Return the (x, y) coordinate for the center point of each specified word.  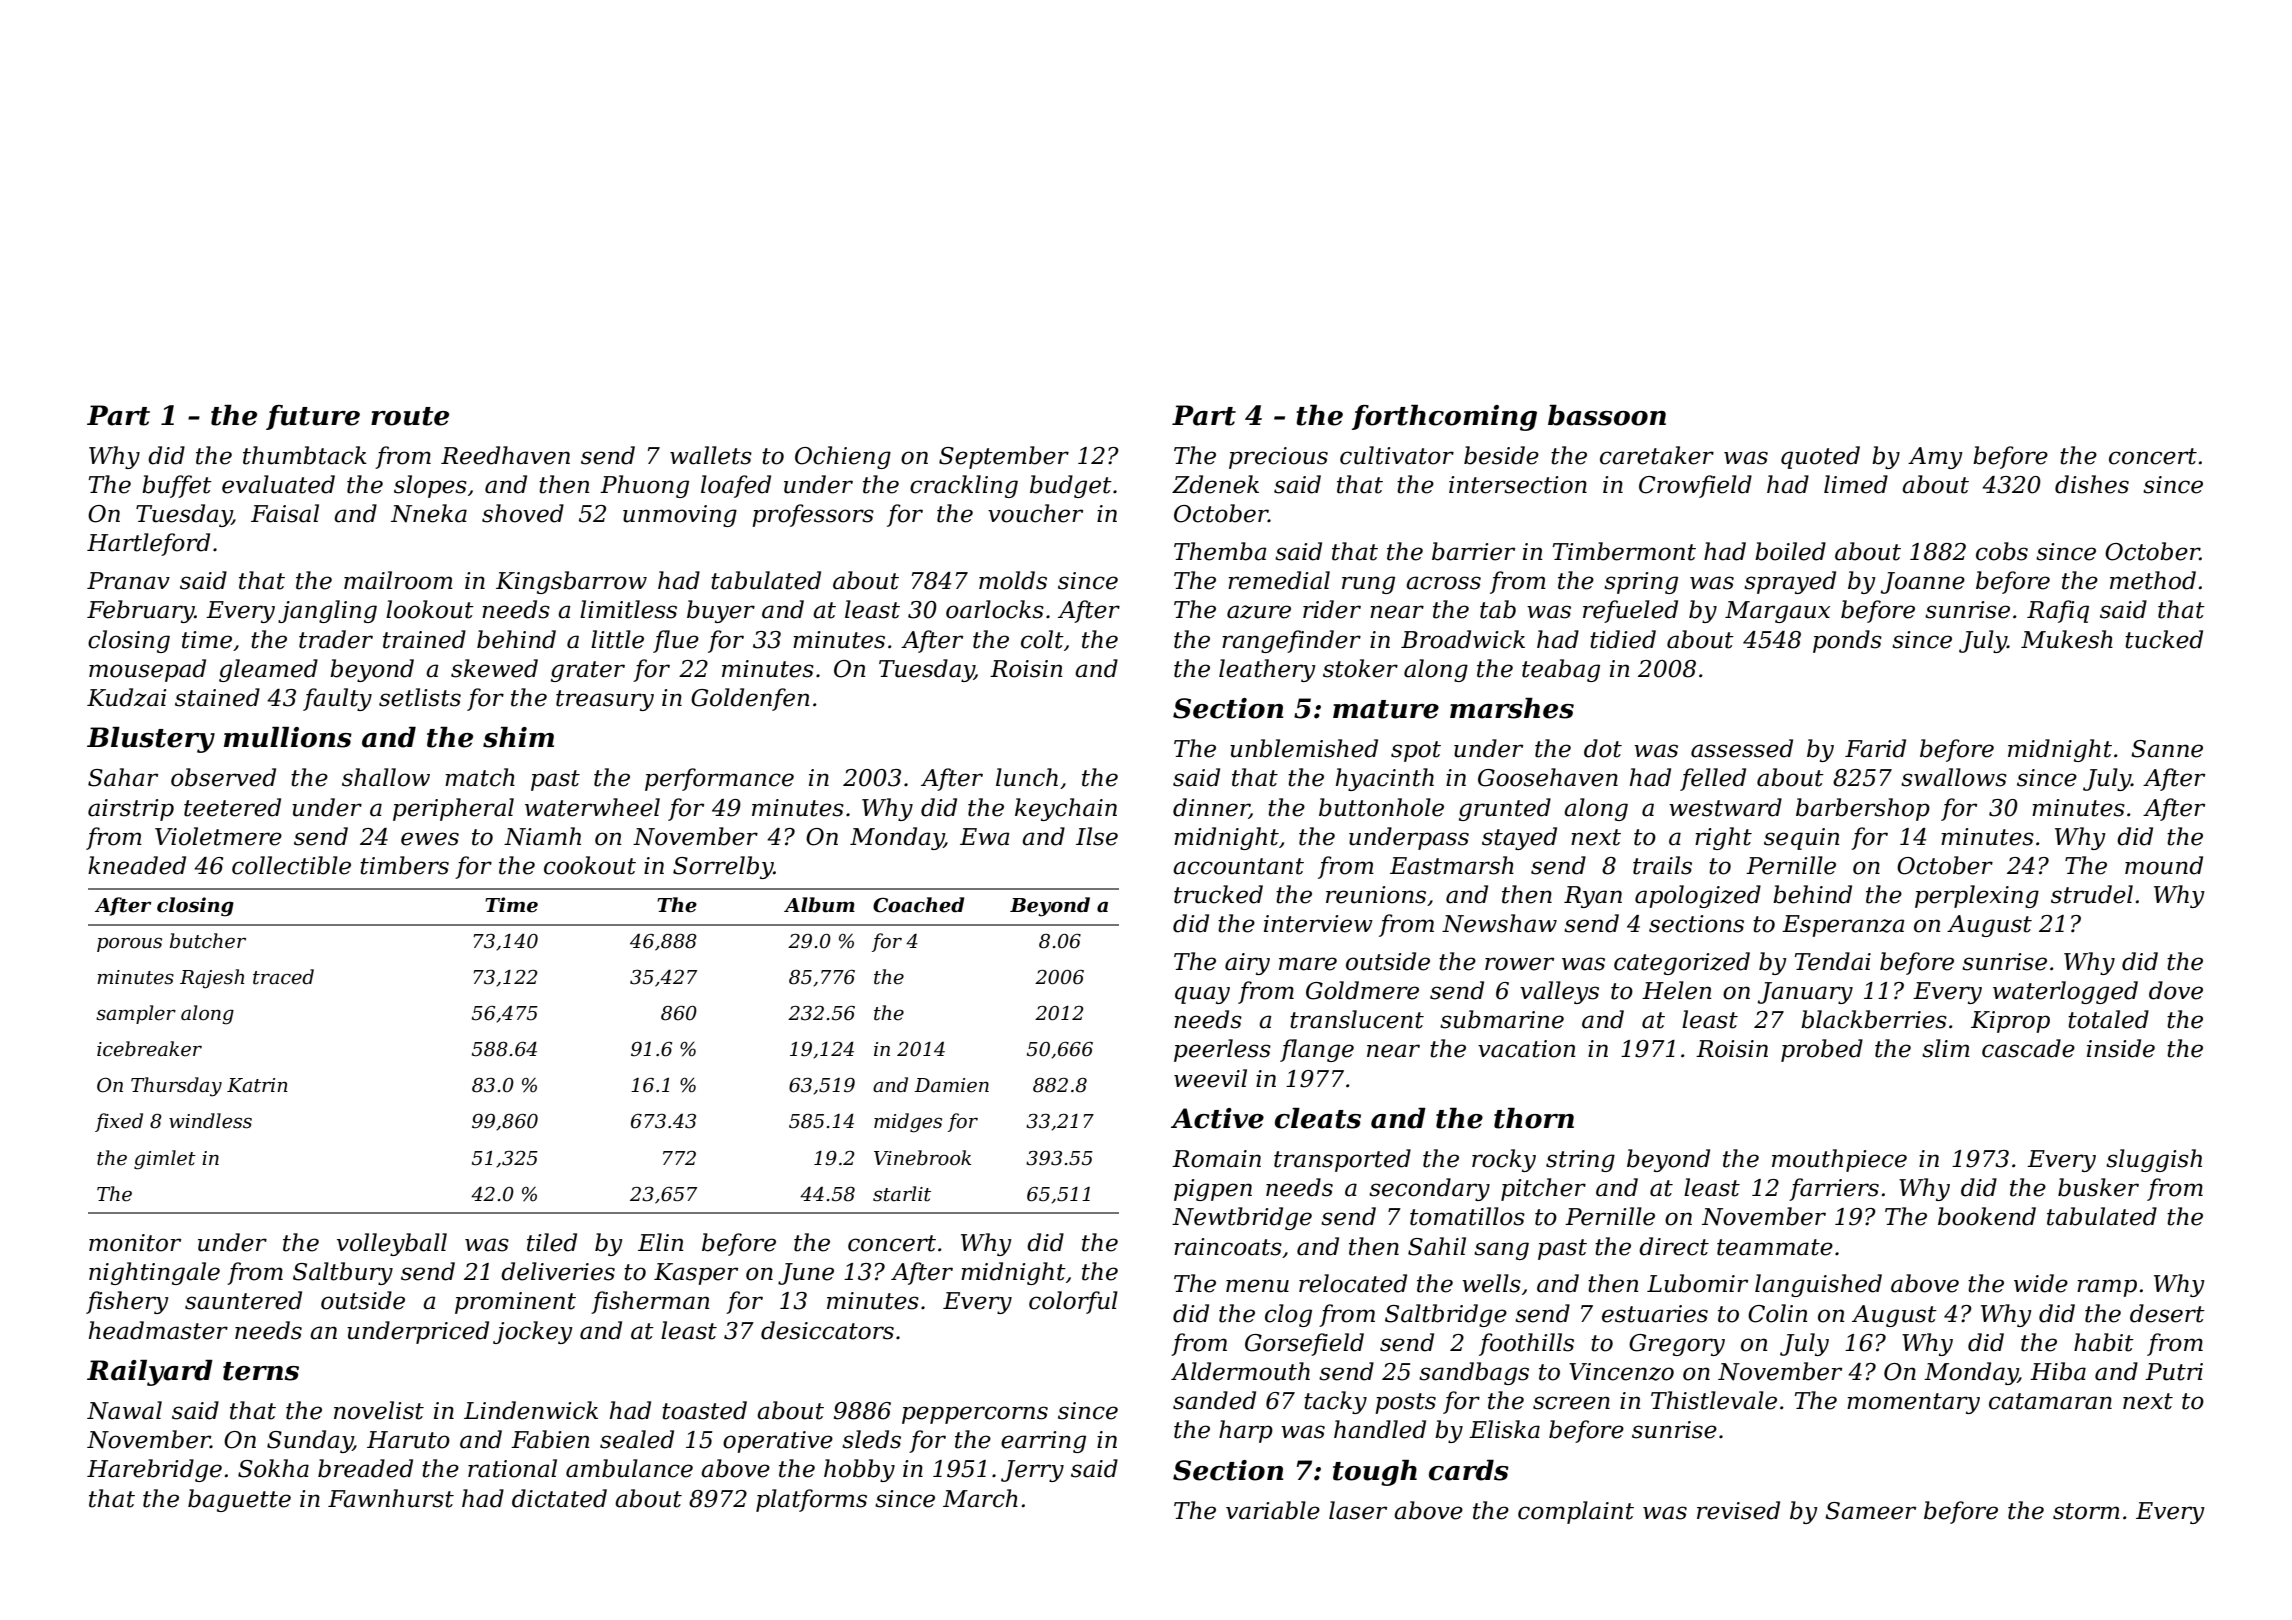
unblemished (1304, 748)
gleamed (268, 670)
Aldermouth (1240, 1371)
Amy (1935, 458)
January (1805, 993)
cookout (590, 865)
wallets (711, 455)
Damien (951, 1085)
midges (908, 1123)
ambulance (629, 1468)
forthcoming (1444, 418)
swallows (1954, 777)
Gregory (1677, 1345)
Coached (918, 905)
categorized (1682, 963)
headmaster (158, 1330)
